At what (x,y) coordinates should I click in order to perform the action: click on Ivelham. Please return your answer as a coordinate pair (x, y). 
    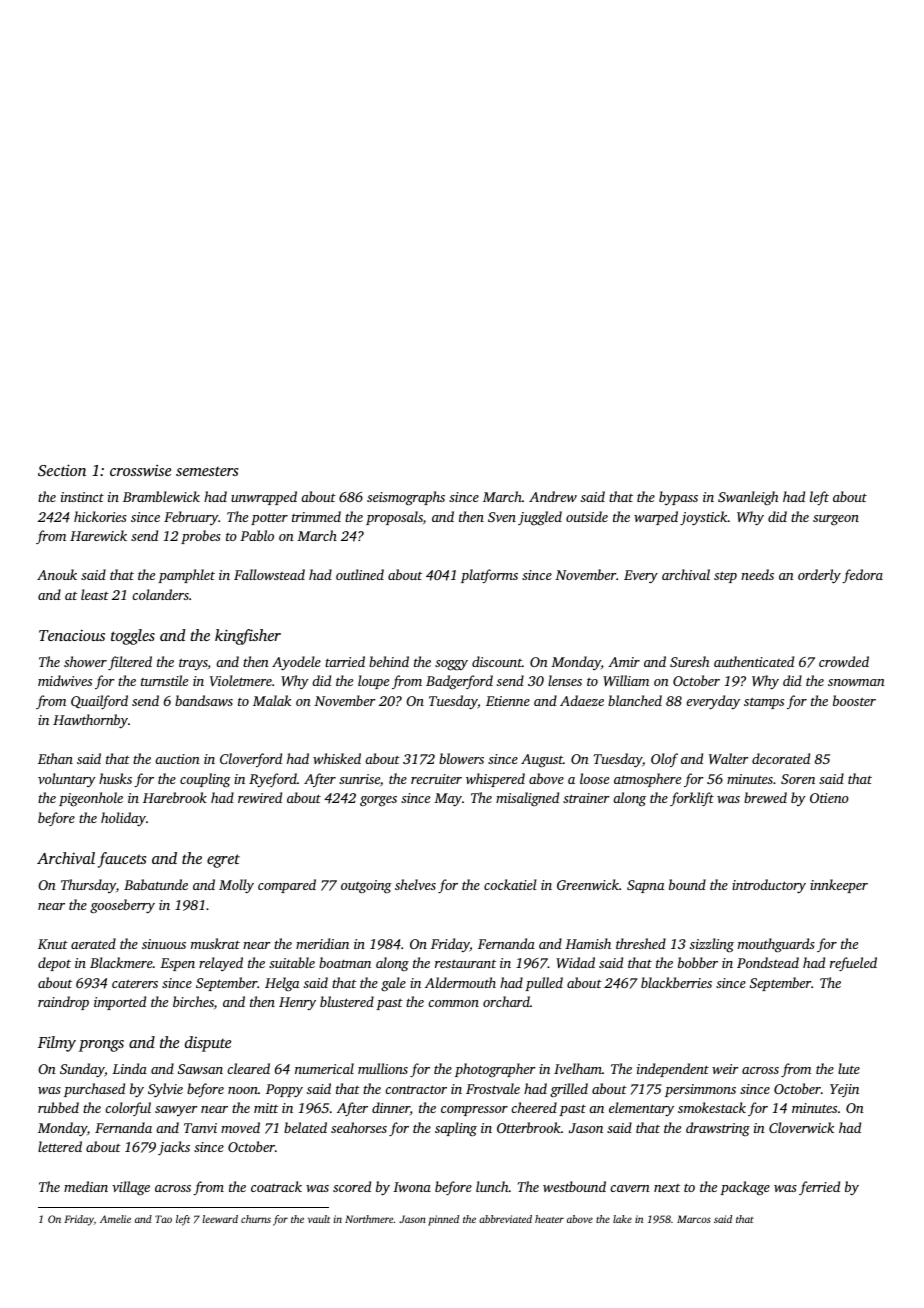
    Looking at the image, I should click on (578, 1068).
